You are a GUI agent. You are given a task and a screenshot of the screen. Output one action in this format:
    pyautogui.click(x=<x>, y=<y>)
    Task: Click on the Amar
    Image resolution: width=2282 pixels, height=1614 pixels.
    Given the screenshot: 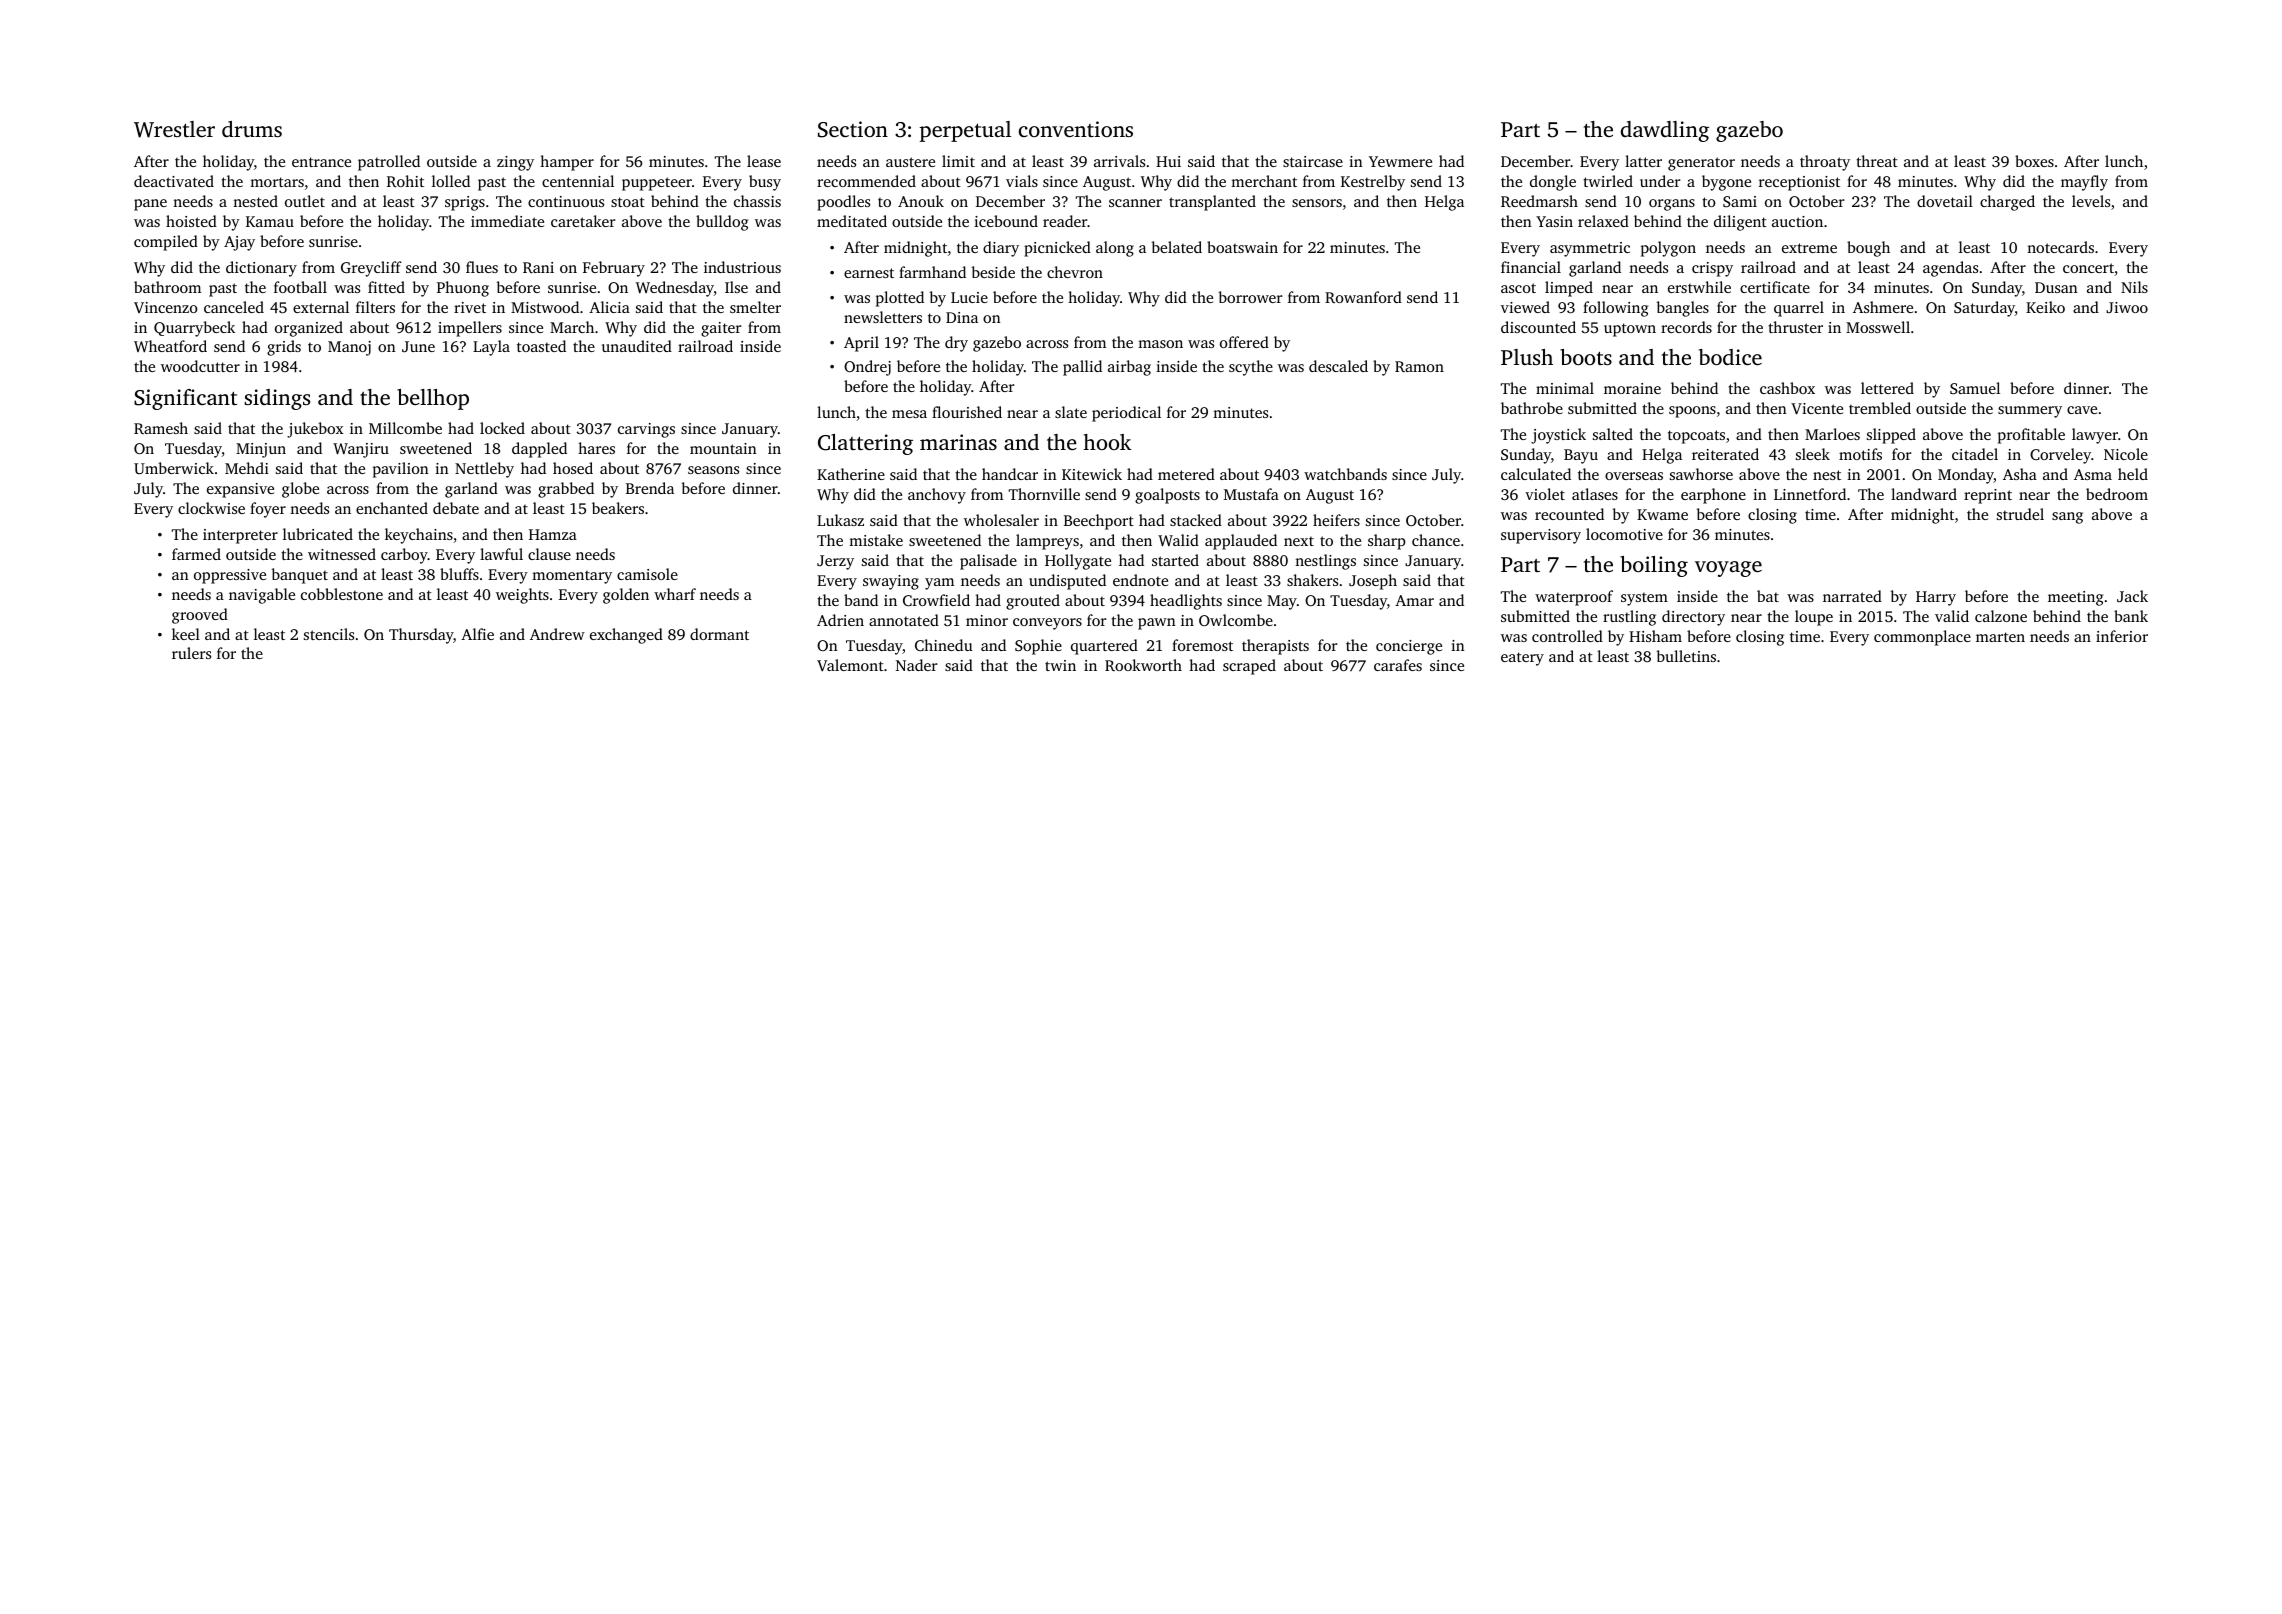 What is the action you would take?
    pyautogui.click(x=1414, y=600)
